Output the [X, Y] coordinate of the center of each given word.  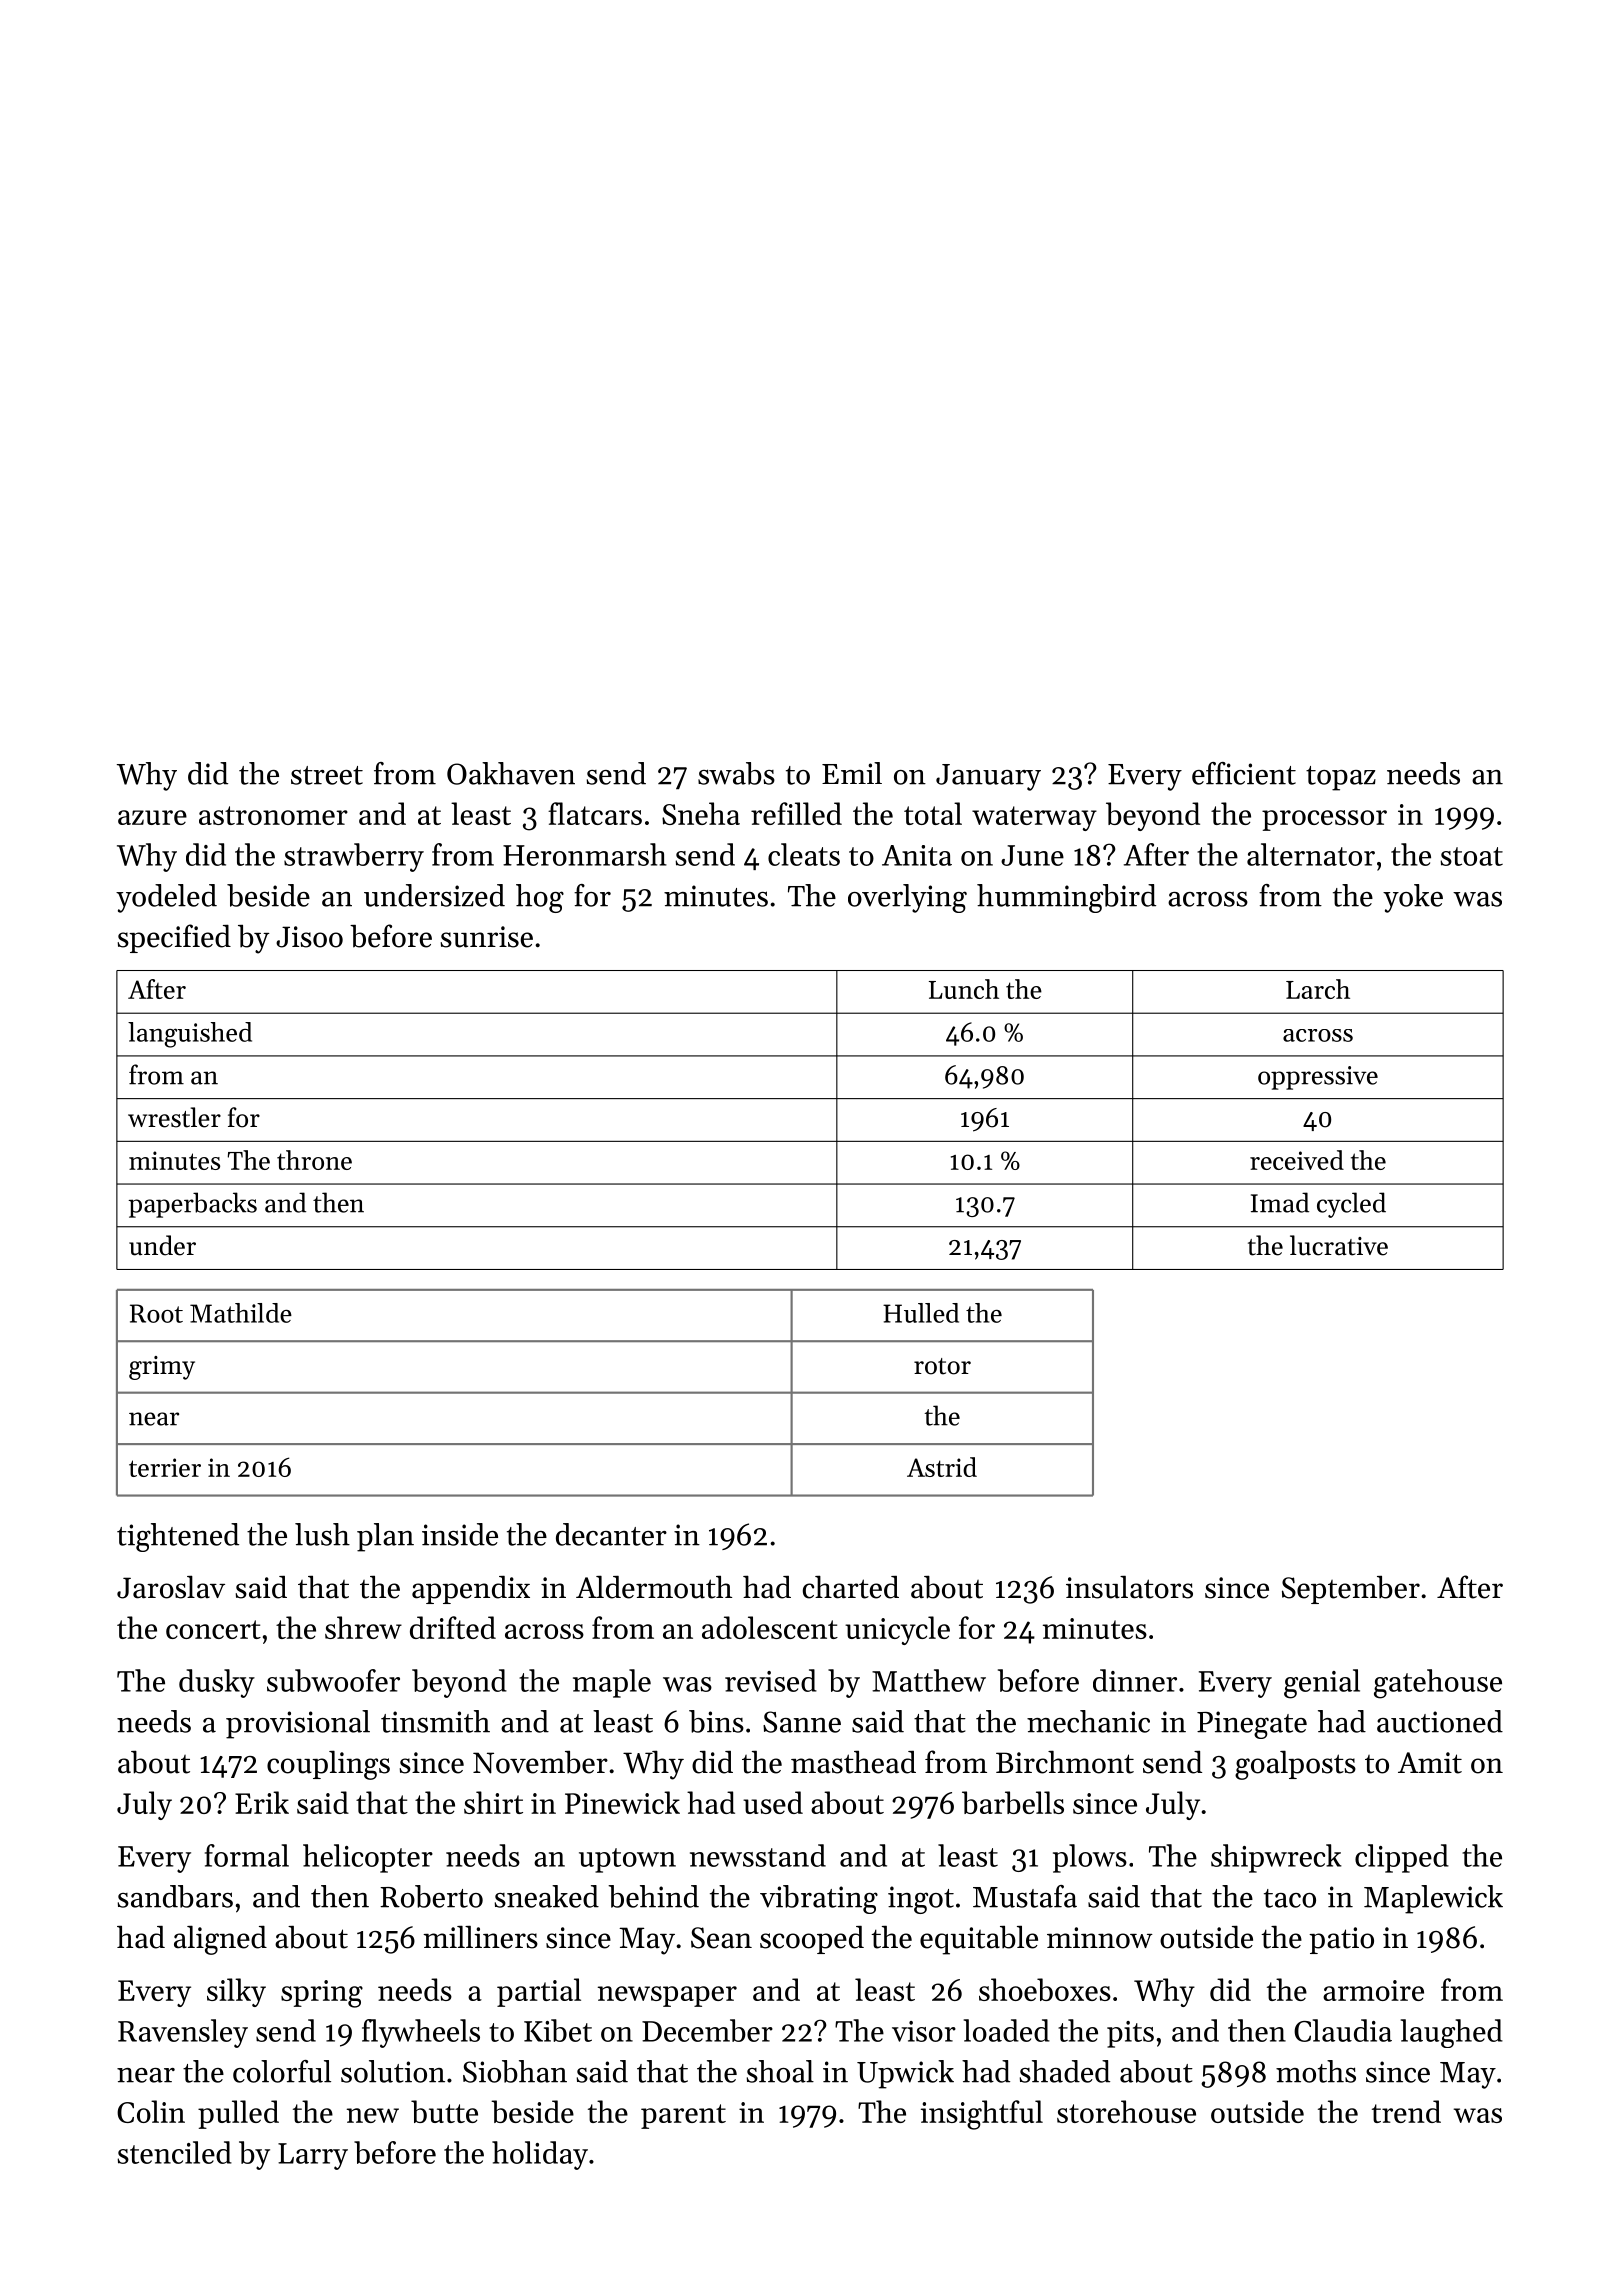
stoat [1471, 856]
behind [653, 1896]
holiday [540, 2155]
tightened [178, 1537]
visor [924, 2031]
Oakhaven [511, 773]
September [1351, 1590]
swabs [736, 773]
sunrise [487, 937]
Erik [262, 1802]
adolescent [770, 1627]
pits [1130, 2034]
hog [540, 898]
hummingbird [1066, 898]
